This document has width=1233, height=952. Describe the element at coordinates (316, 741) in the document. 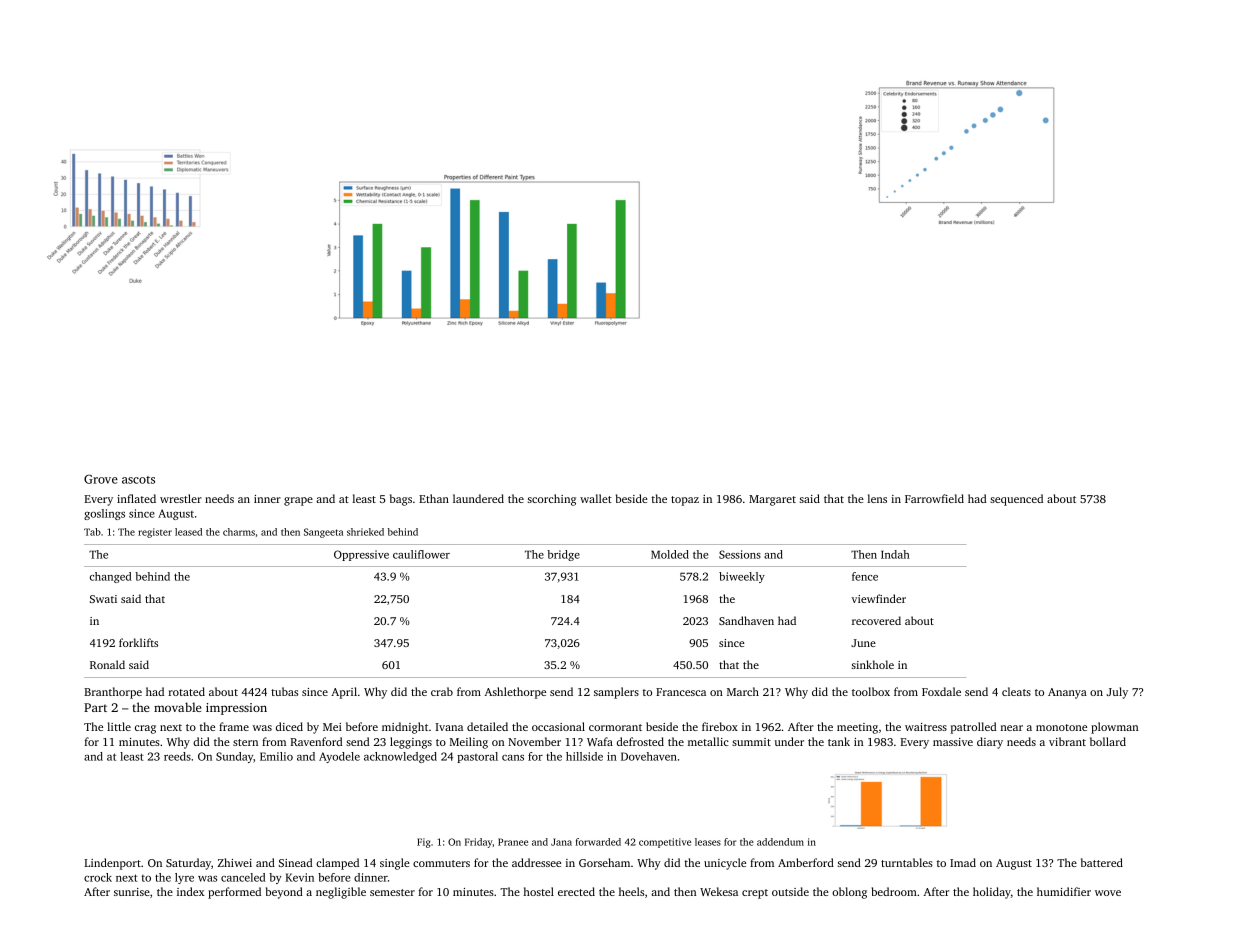

I see `Ravenford` at that location.
